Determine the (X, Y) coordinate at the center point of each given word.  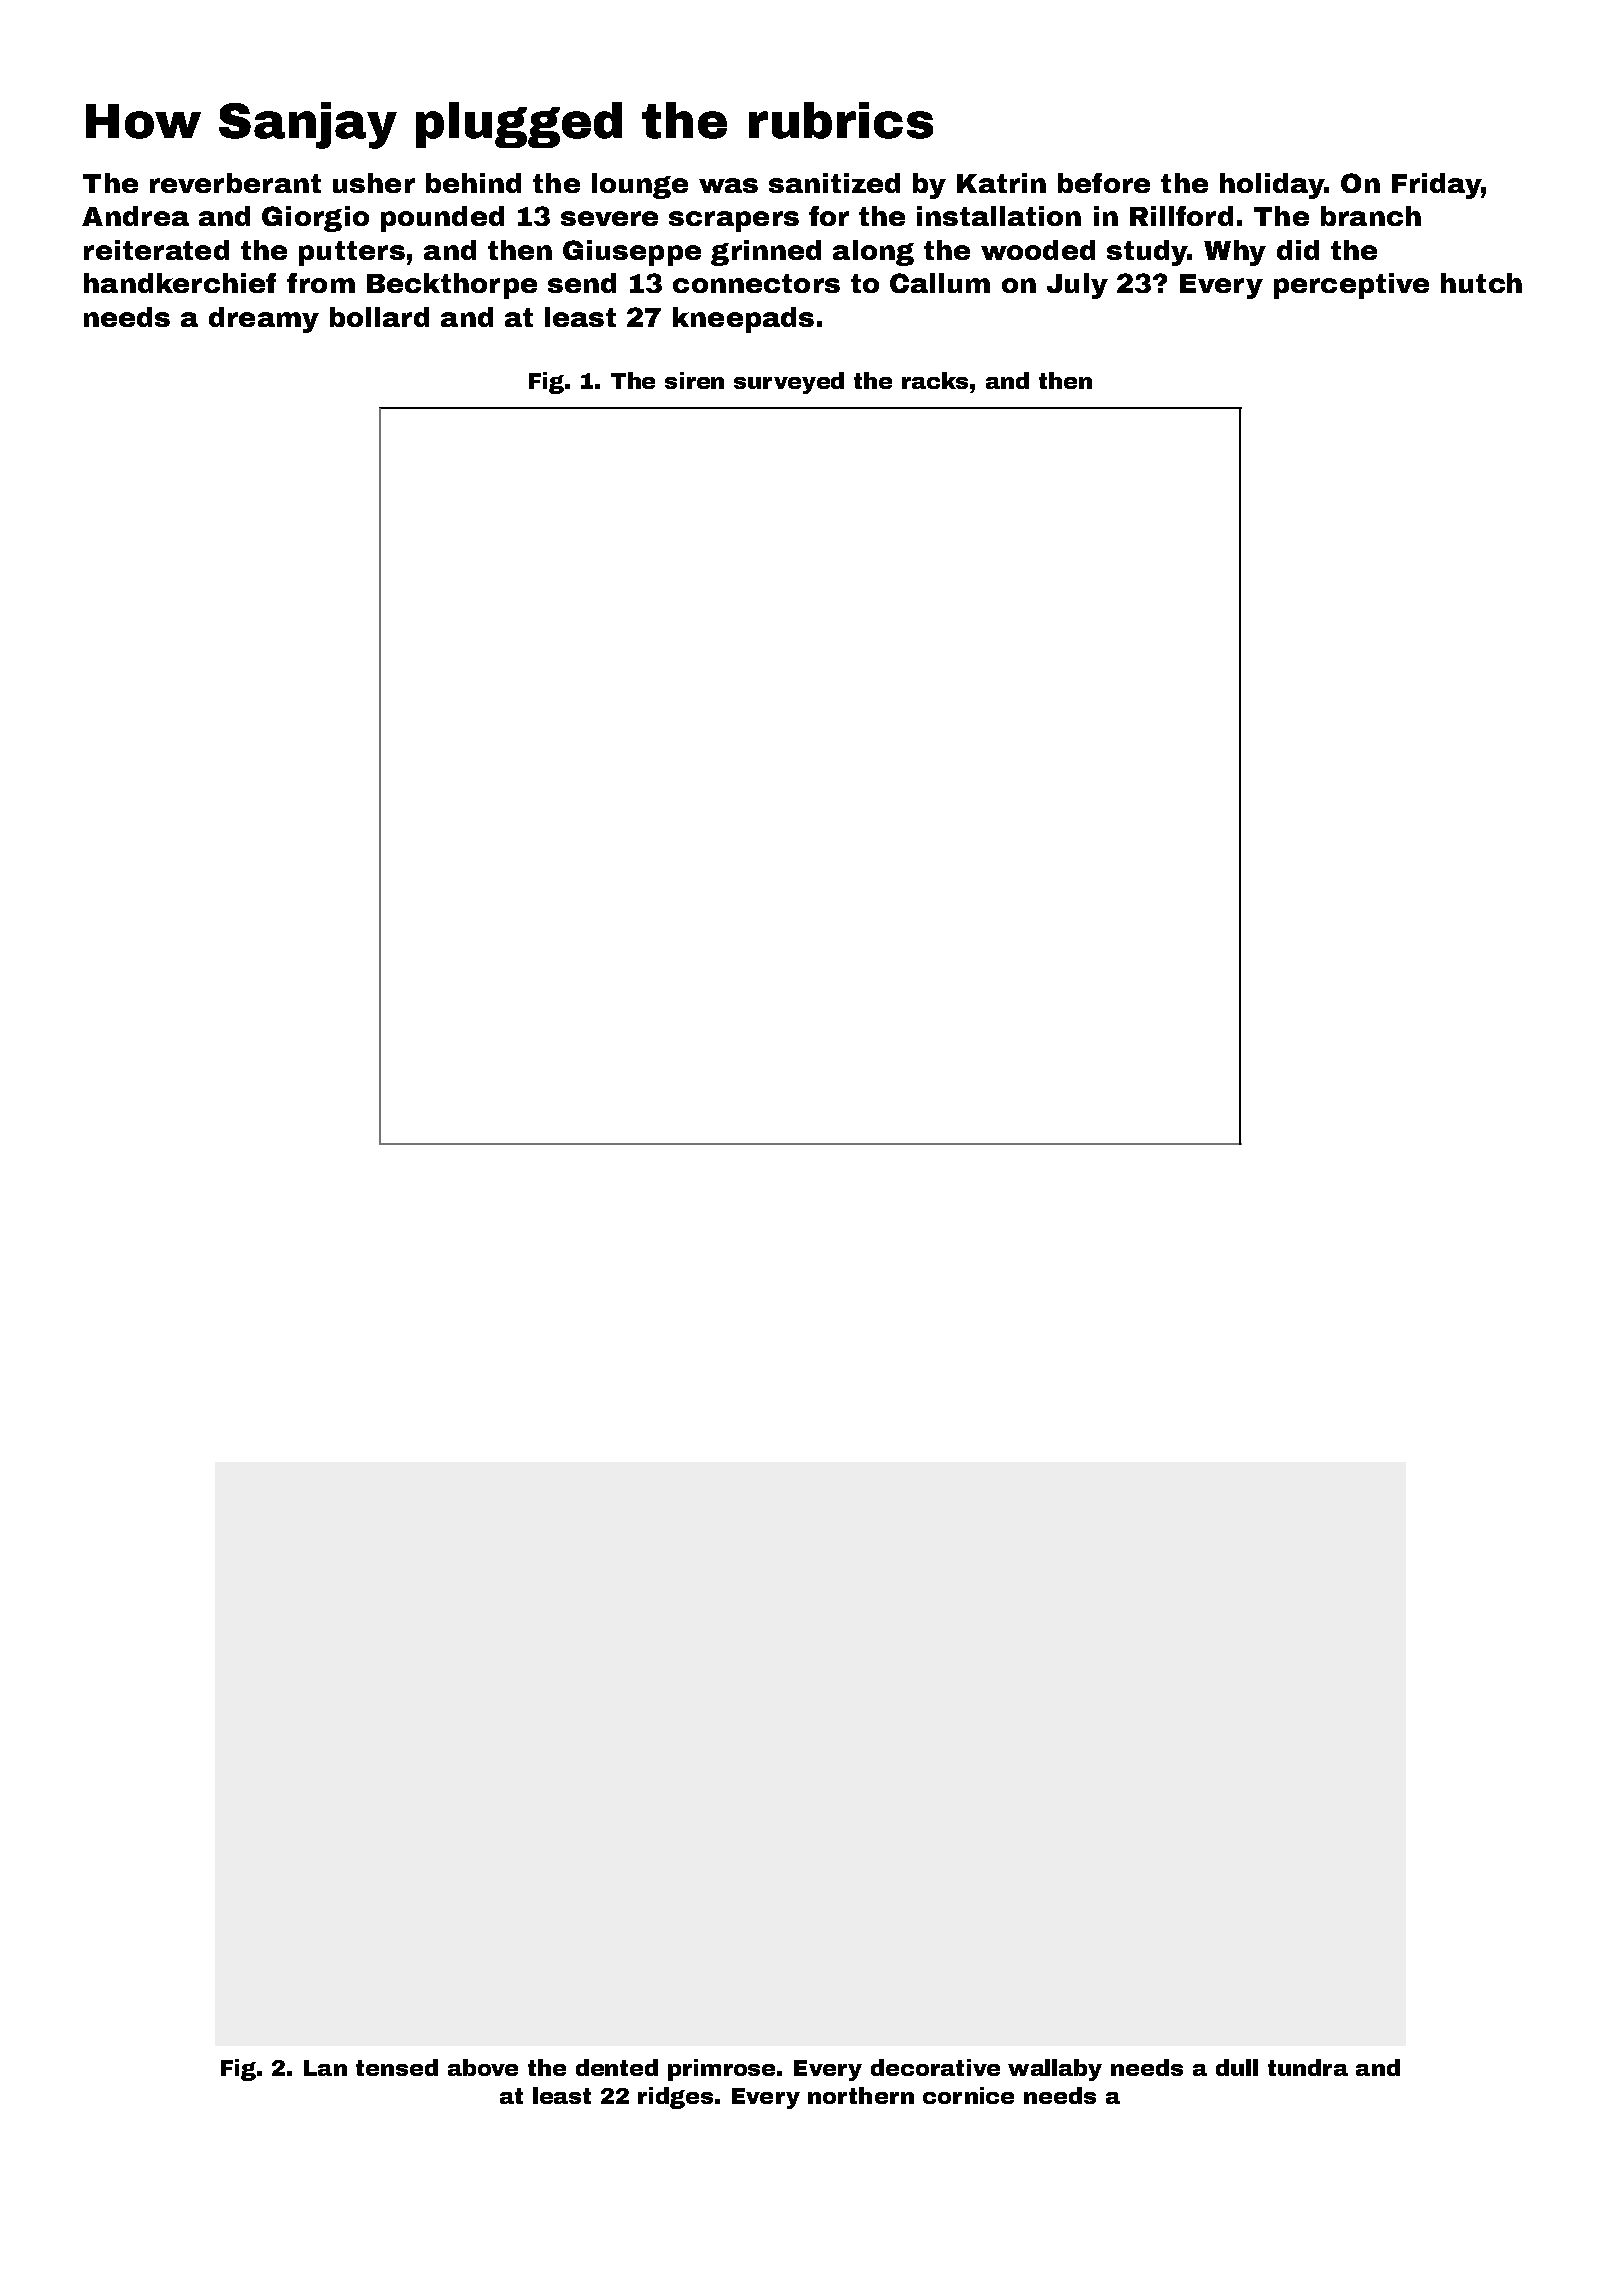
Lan (325, 2068)
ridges (675, 2098)
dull (1237, 2067)
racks (935, 380)
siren (694, 380)
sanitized (834, 183)
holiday (1272, 186)
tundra (1308, 2067)
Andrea (135, 216)
